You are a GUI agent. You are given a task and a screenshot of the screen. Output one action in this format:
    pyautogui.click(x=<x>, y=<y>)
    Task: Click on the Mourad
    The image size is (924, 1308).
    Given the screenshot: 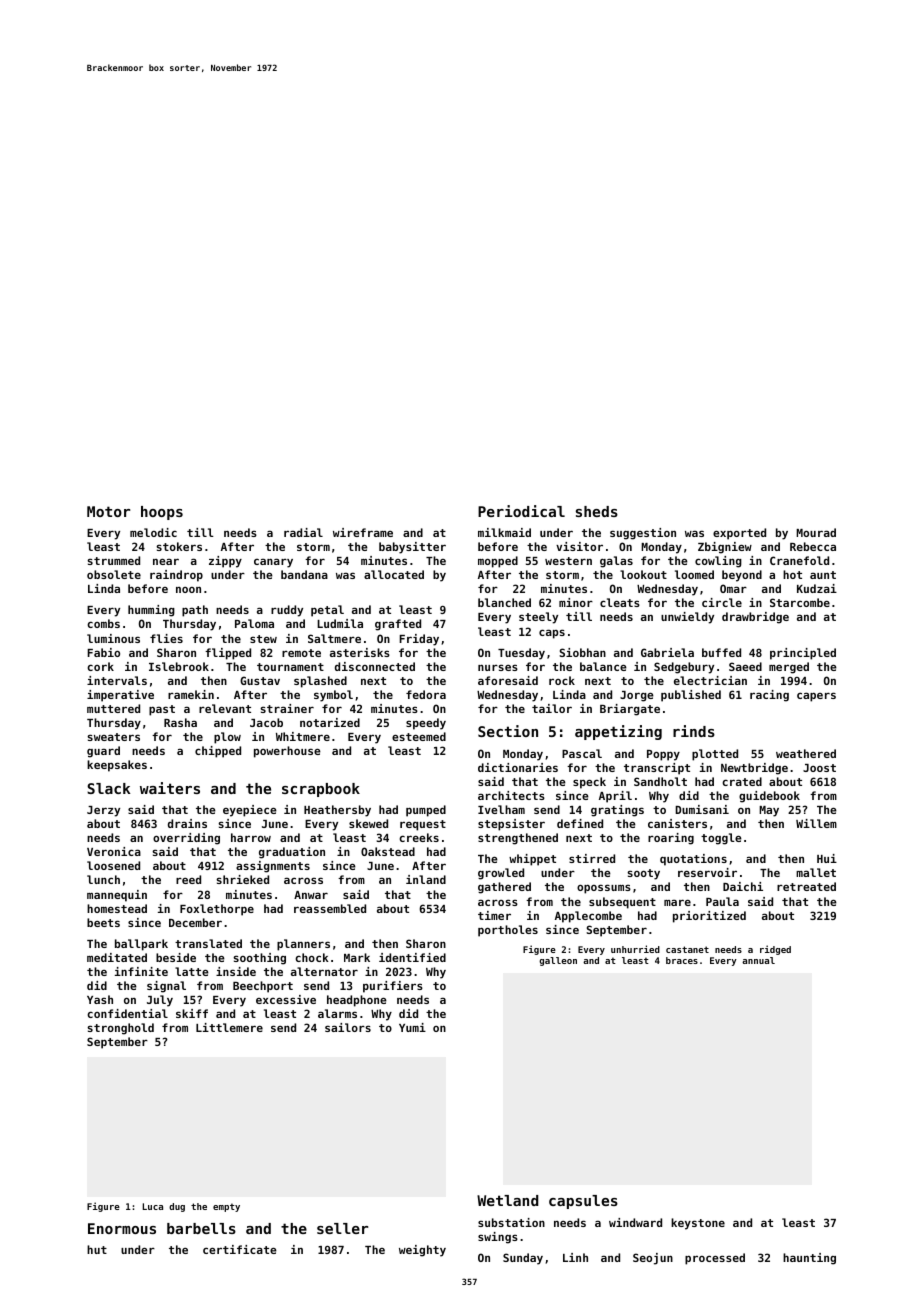 What is the action you would take?
    pyautogui.click(x=816, y=532)
